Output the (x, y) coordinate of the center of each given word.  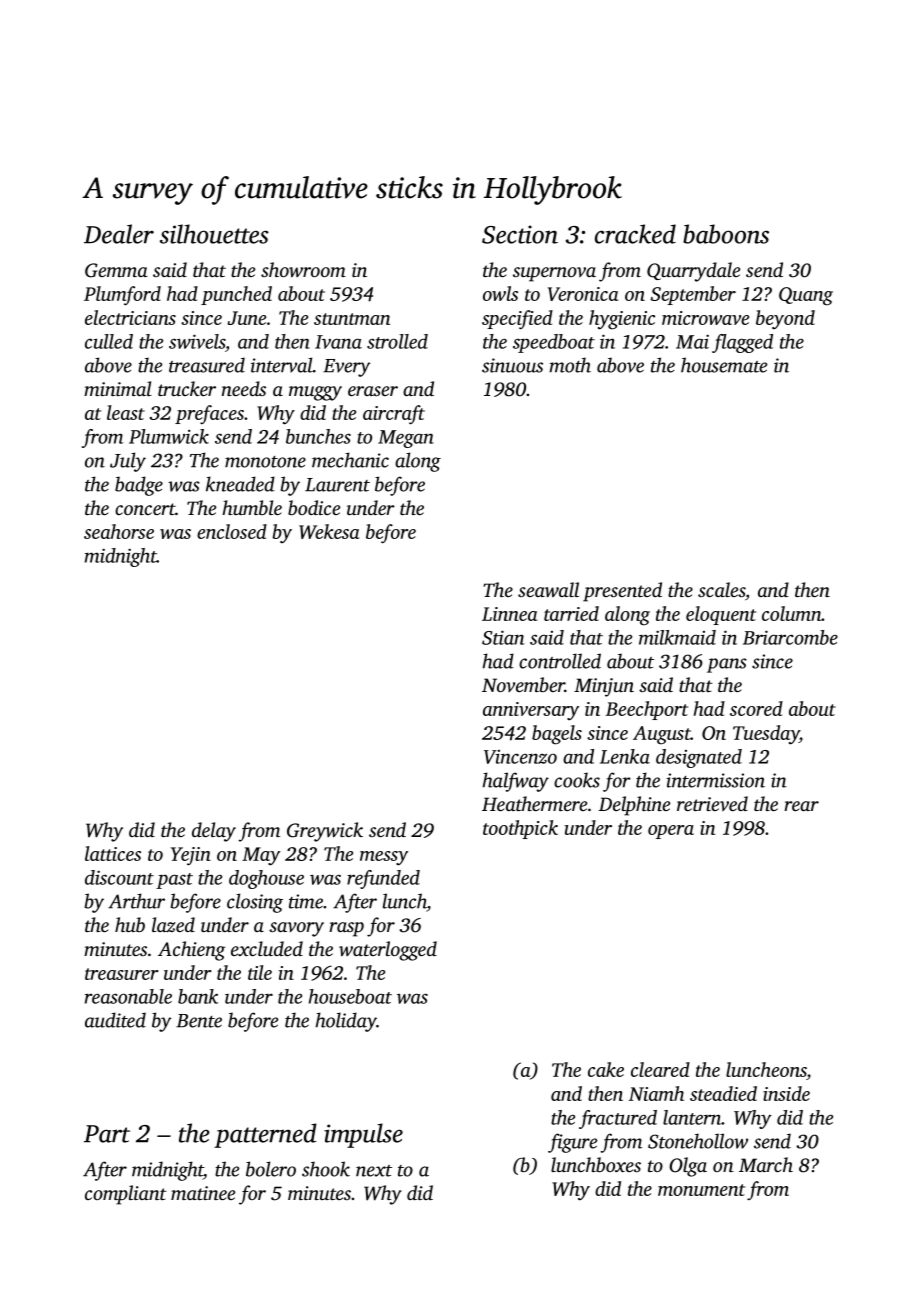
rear (801, 806)
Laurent (337, 485)
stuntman (352, 319)
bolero (271, 1169)
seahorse (119, 531)
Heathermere (534, 803)
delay (214, 832)
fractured (618, 1119)
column (792, 613)
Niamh (656, 1093)
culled (109, 341)
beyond (785, 319)
